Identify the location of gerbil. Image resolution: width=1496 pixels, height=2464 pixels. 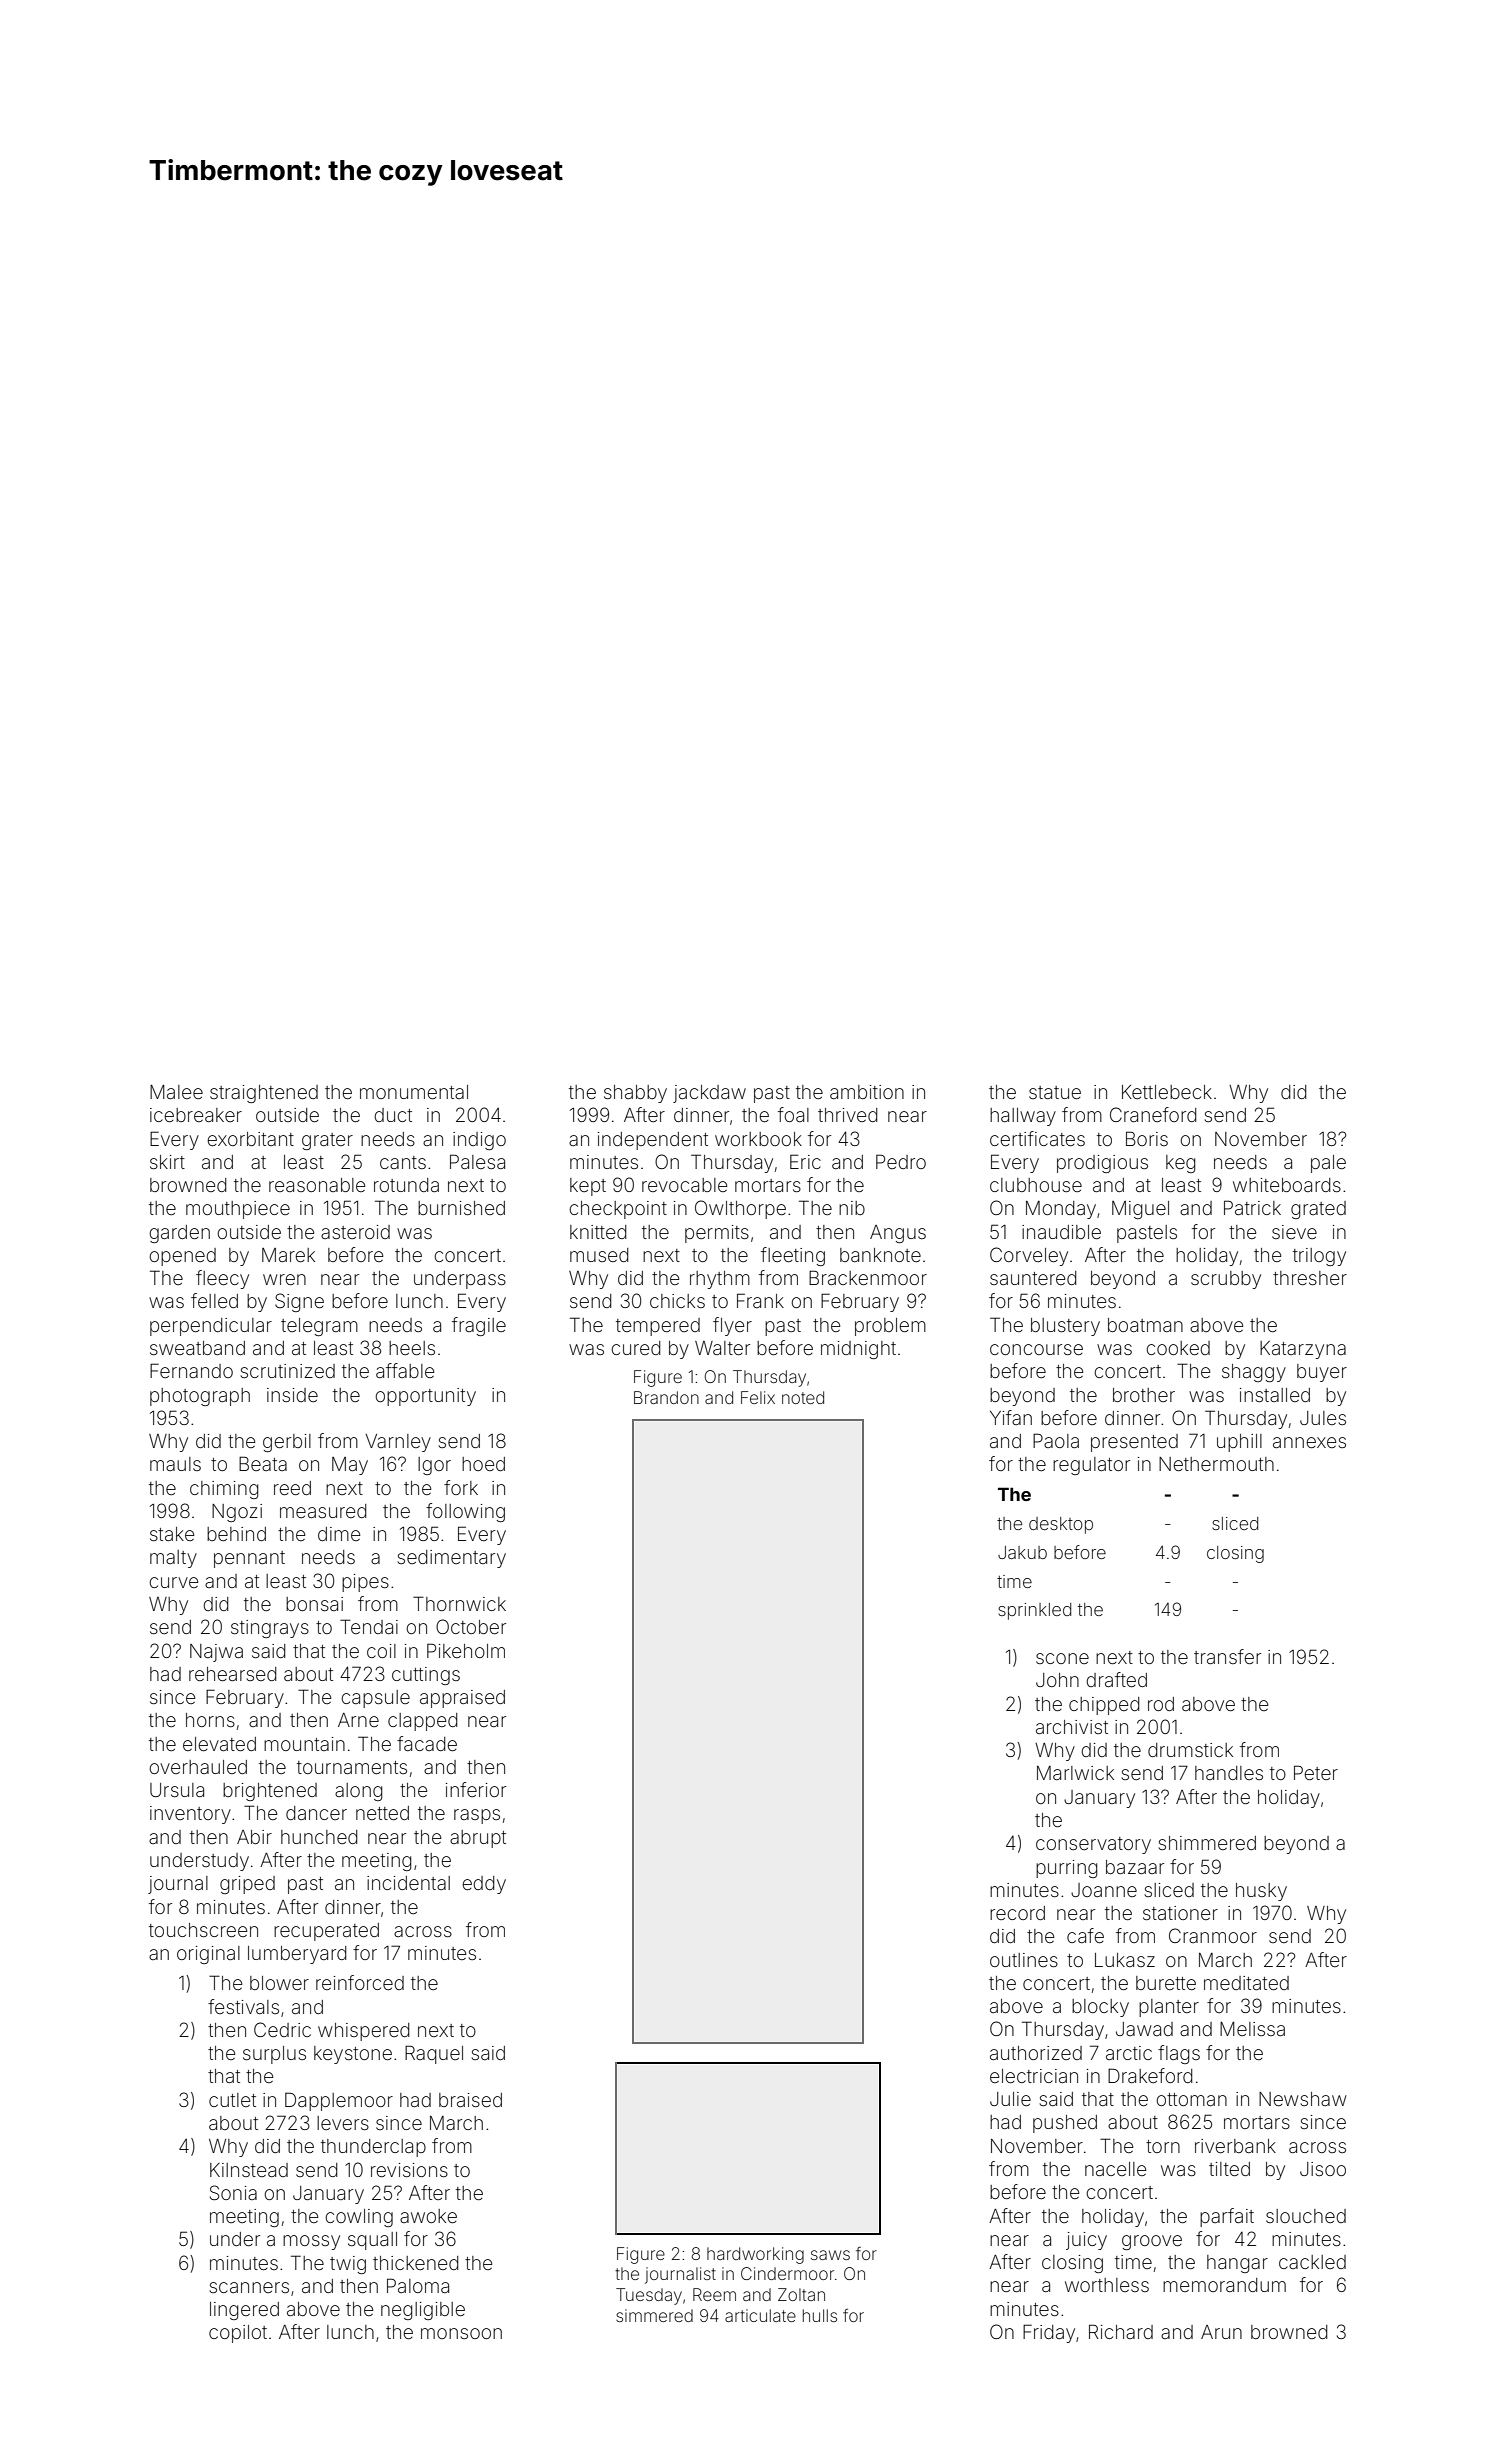
(287, 1443).
